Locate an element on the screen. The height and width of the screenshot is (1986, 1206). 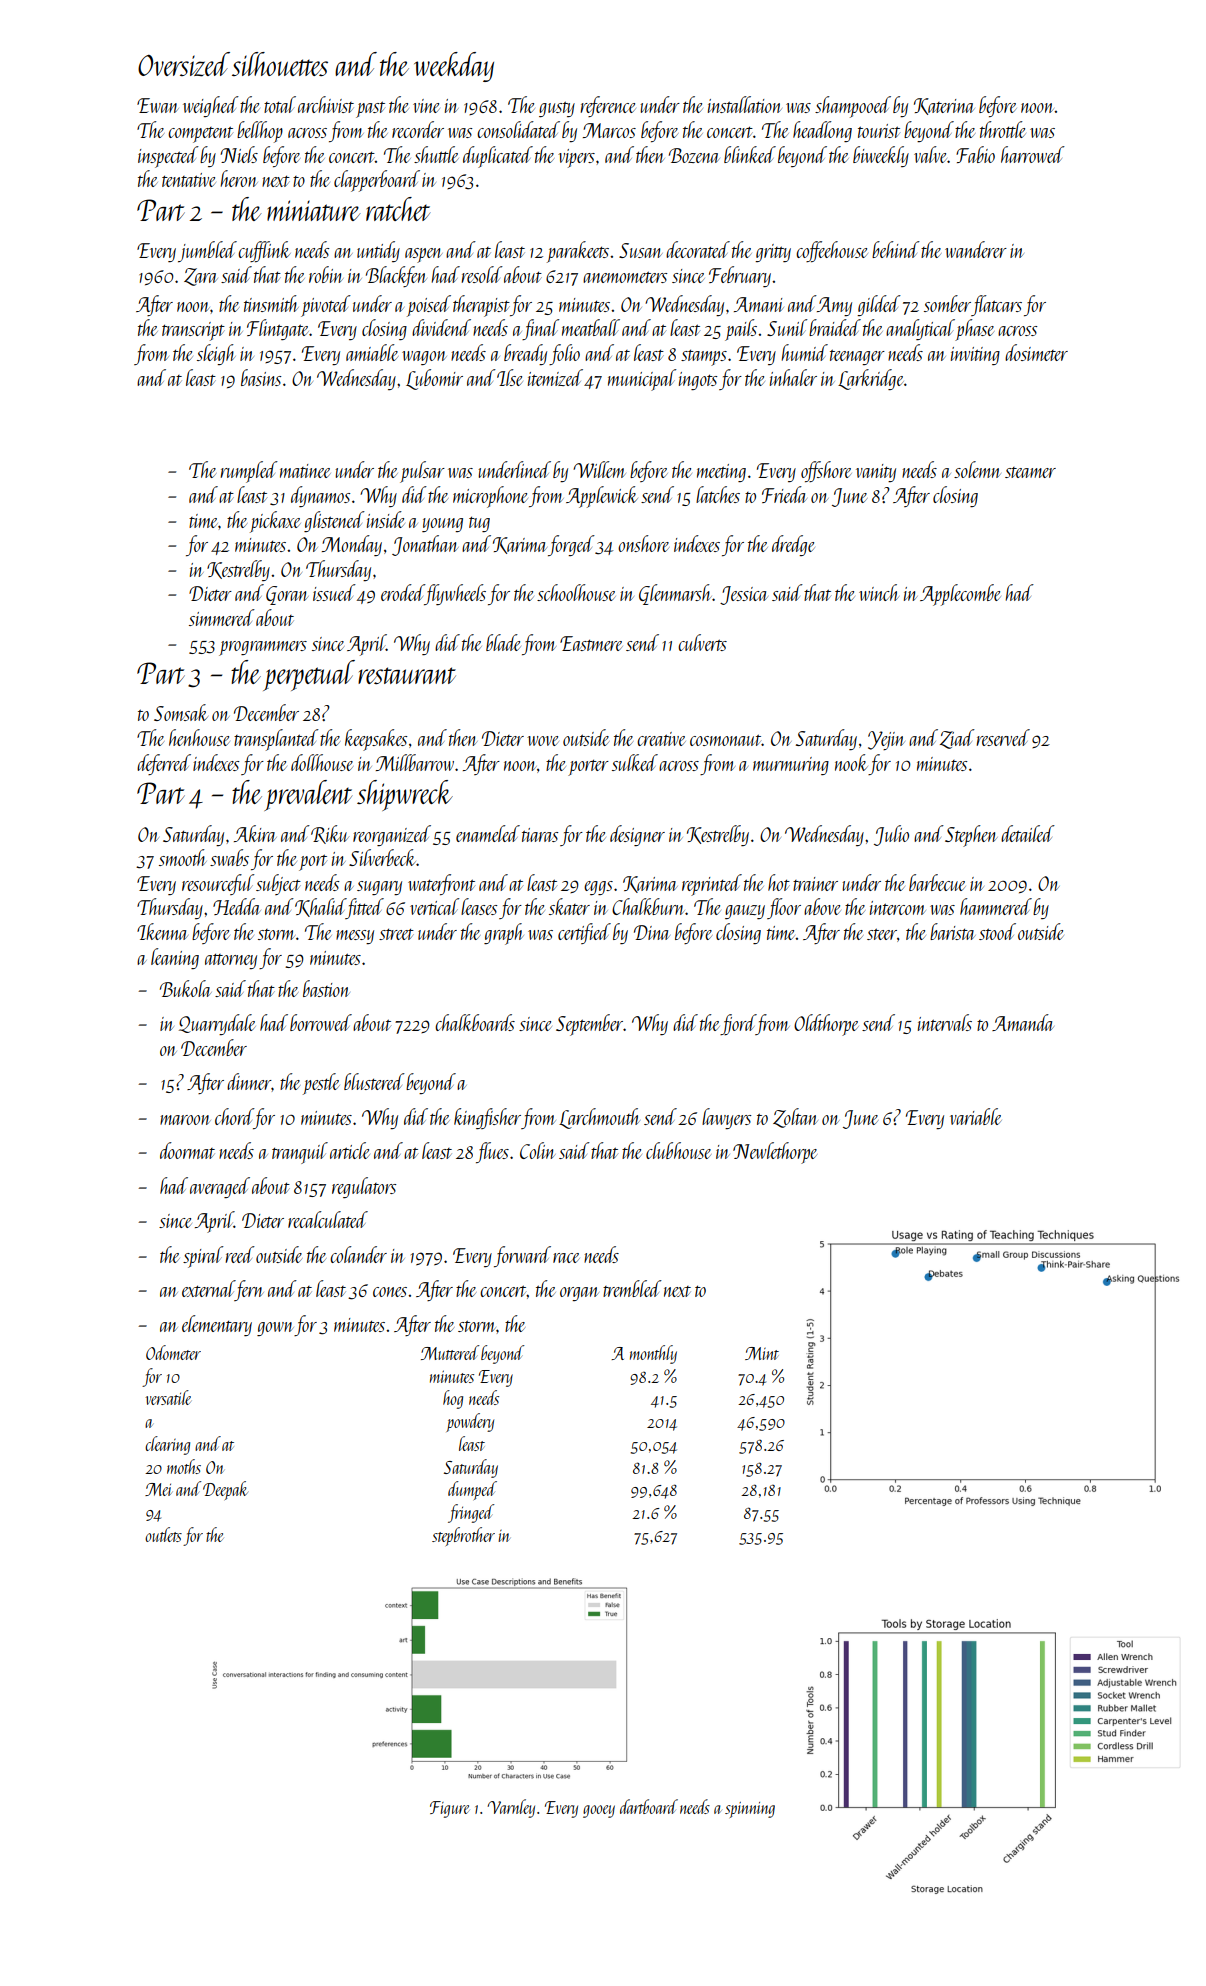
Larkridge is located at coordinates (871, 379).
